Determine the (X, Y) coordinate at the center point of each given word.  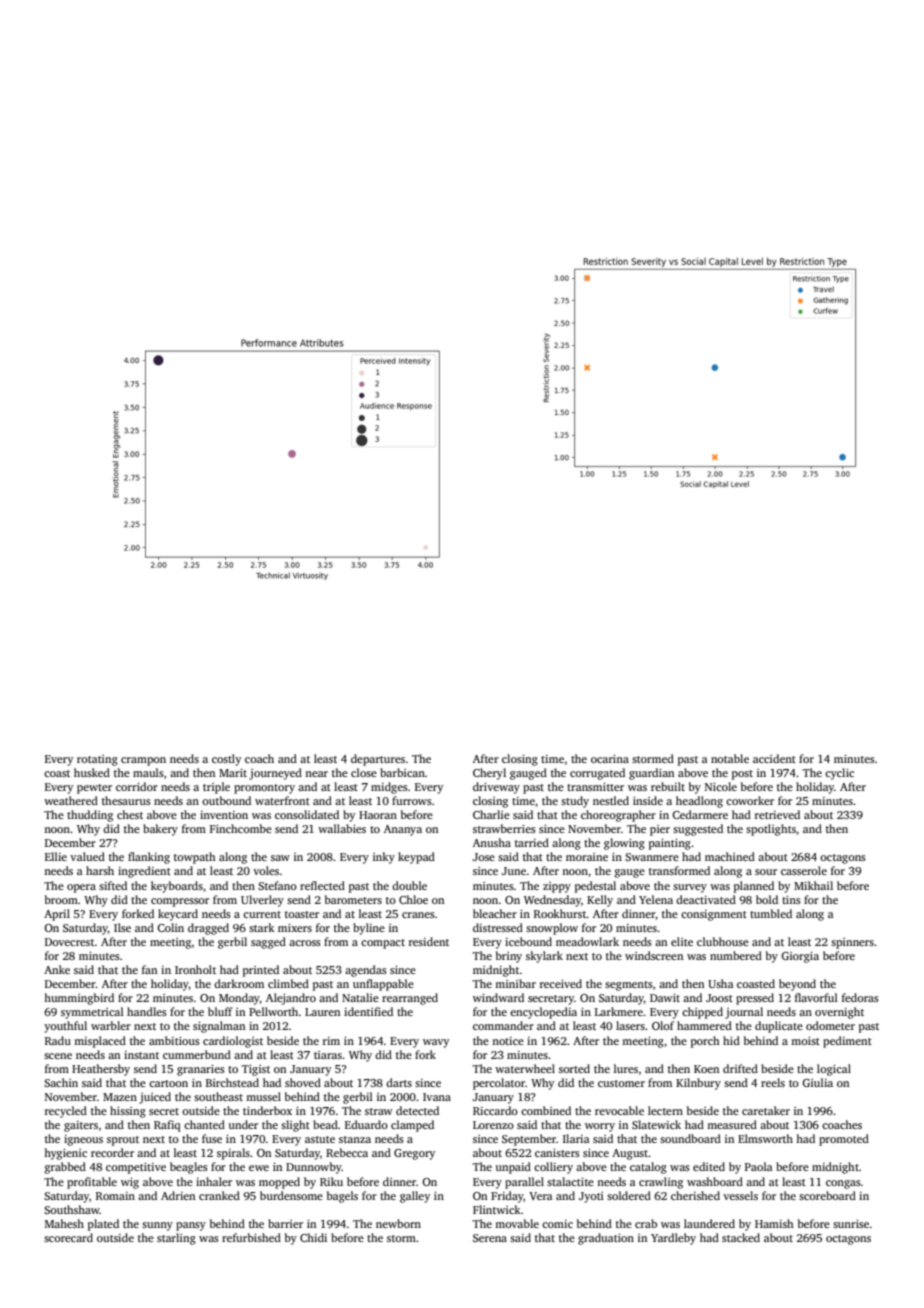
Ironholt (195, 969)
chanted (204, 1124)
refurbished (251, 1237)
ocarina (610, 758)
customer (621, 1083)
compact (383, 944)
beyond (797, 985)
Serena (490, 1238)
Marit (233, 772)
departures (378, 760)
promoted (844, 1140)
